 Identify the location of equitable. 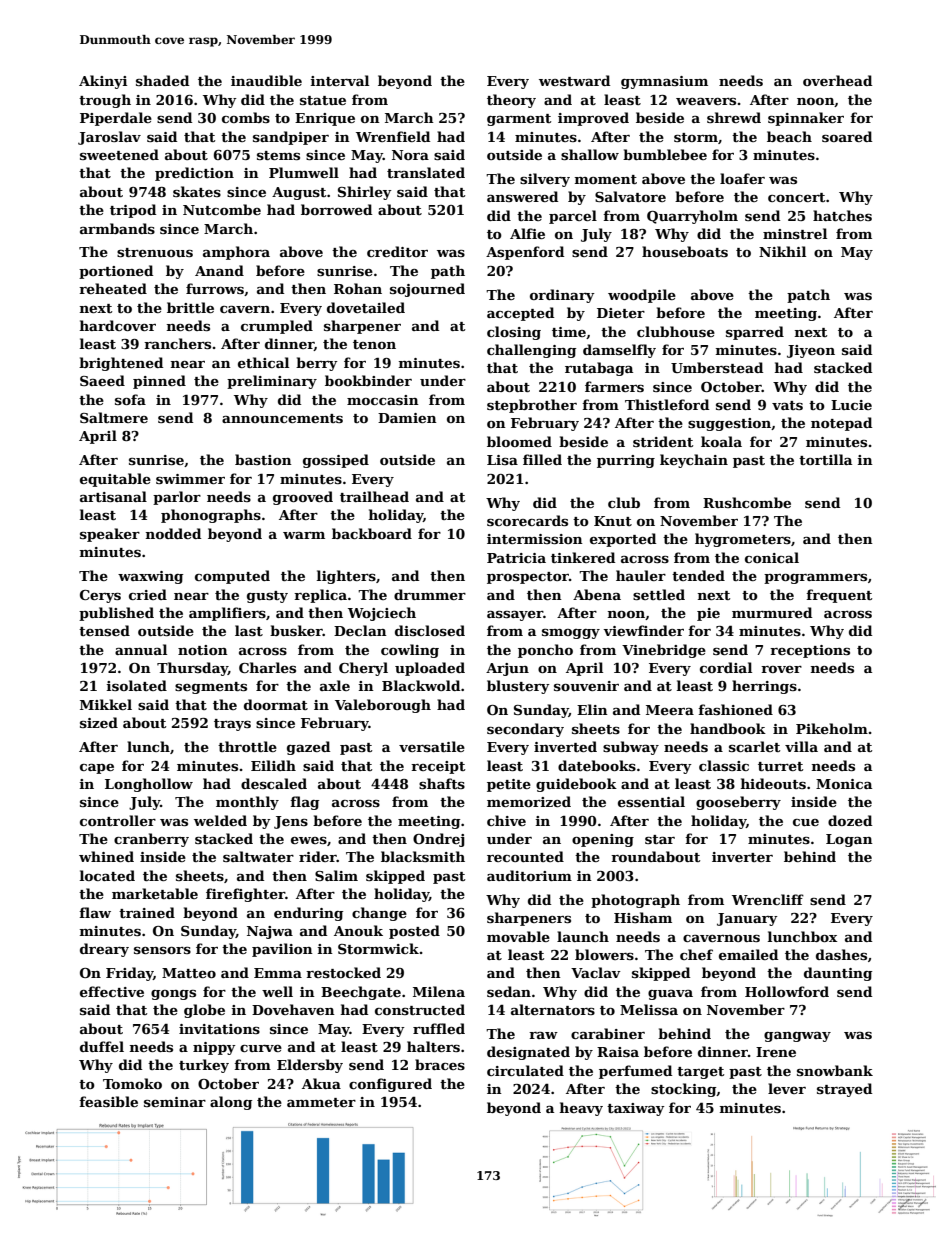
(115, 480).
